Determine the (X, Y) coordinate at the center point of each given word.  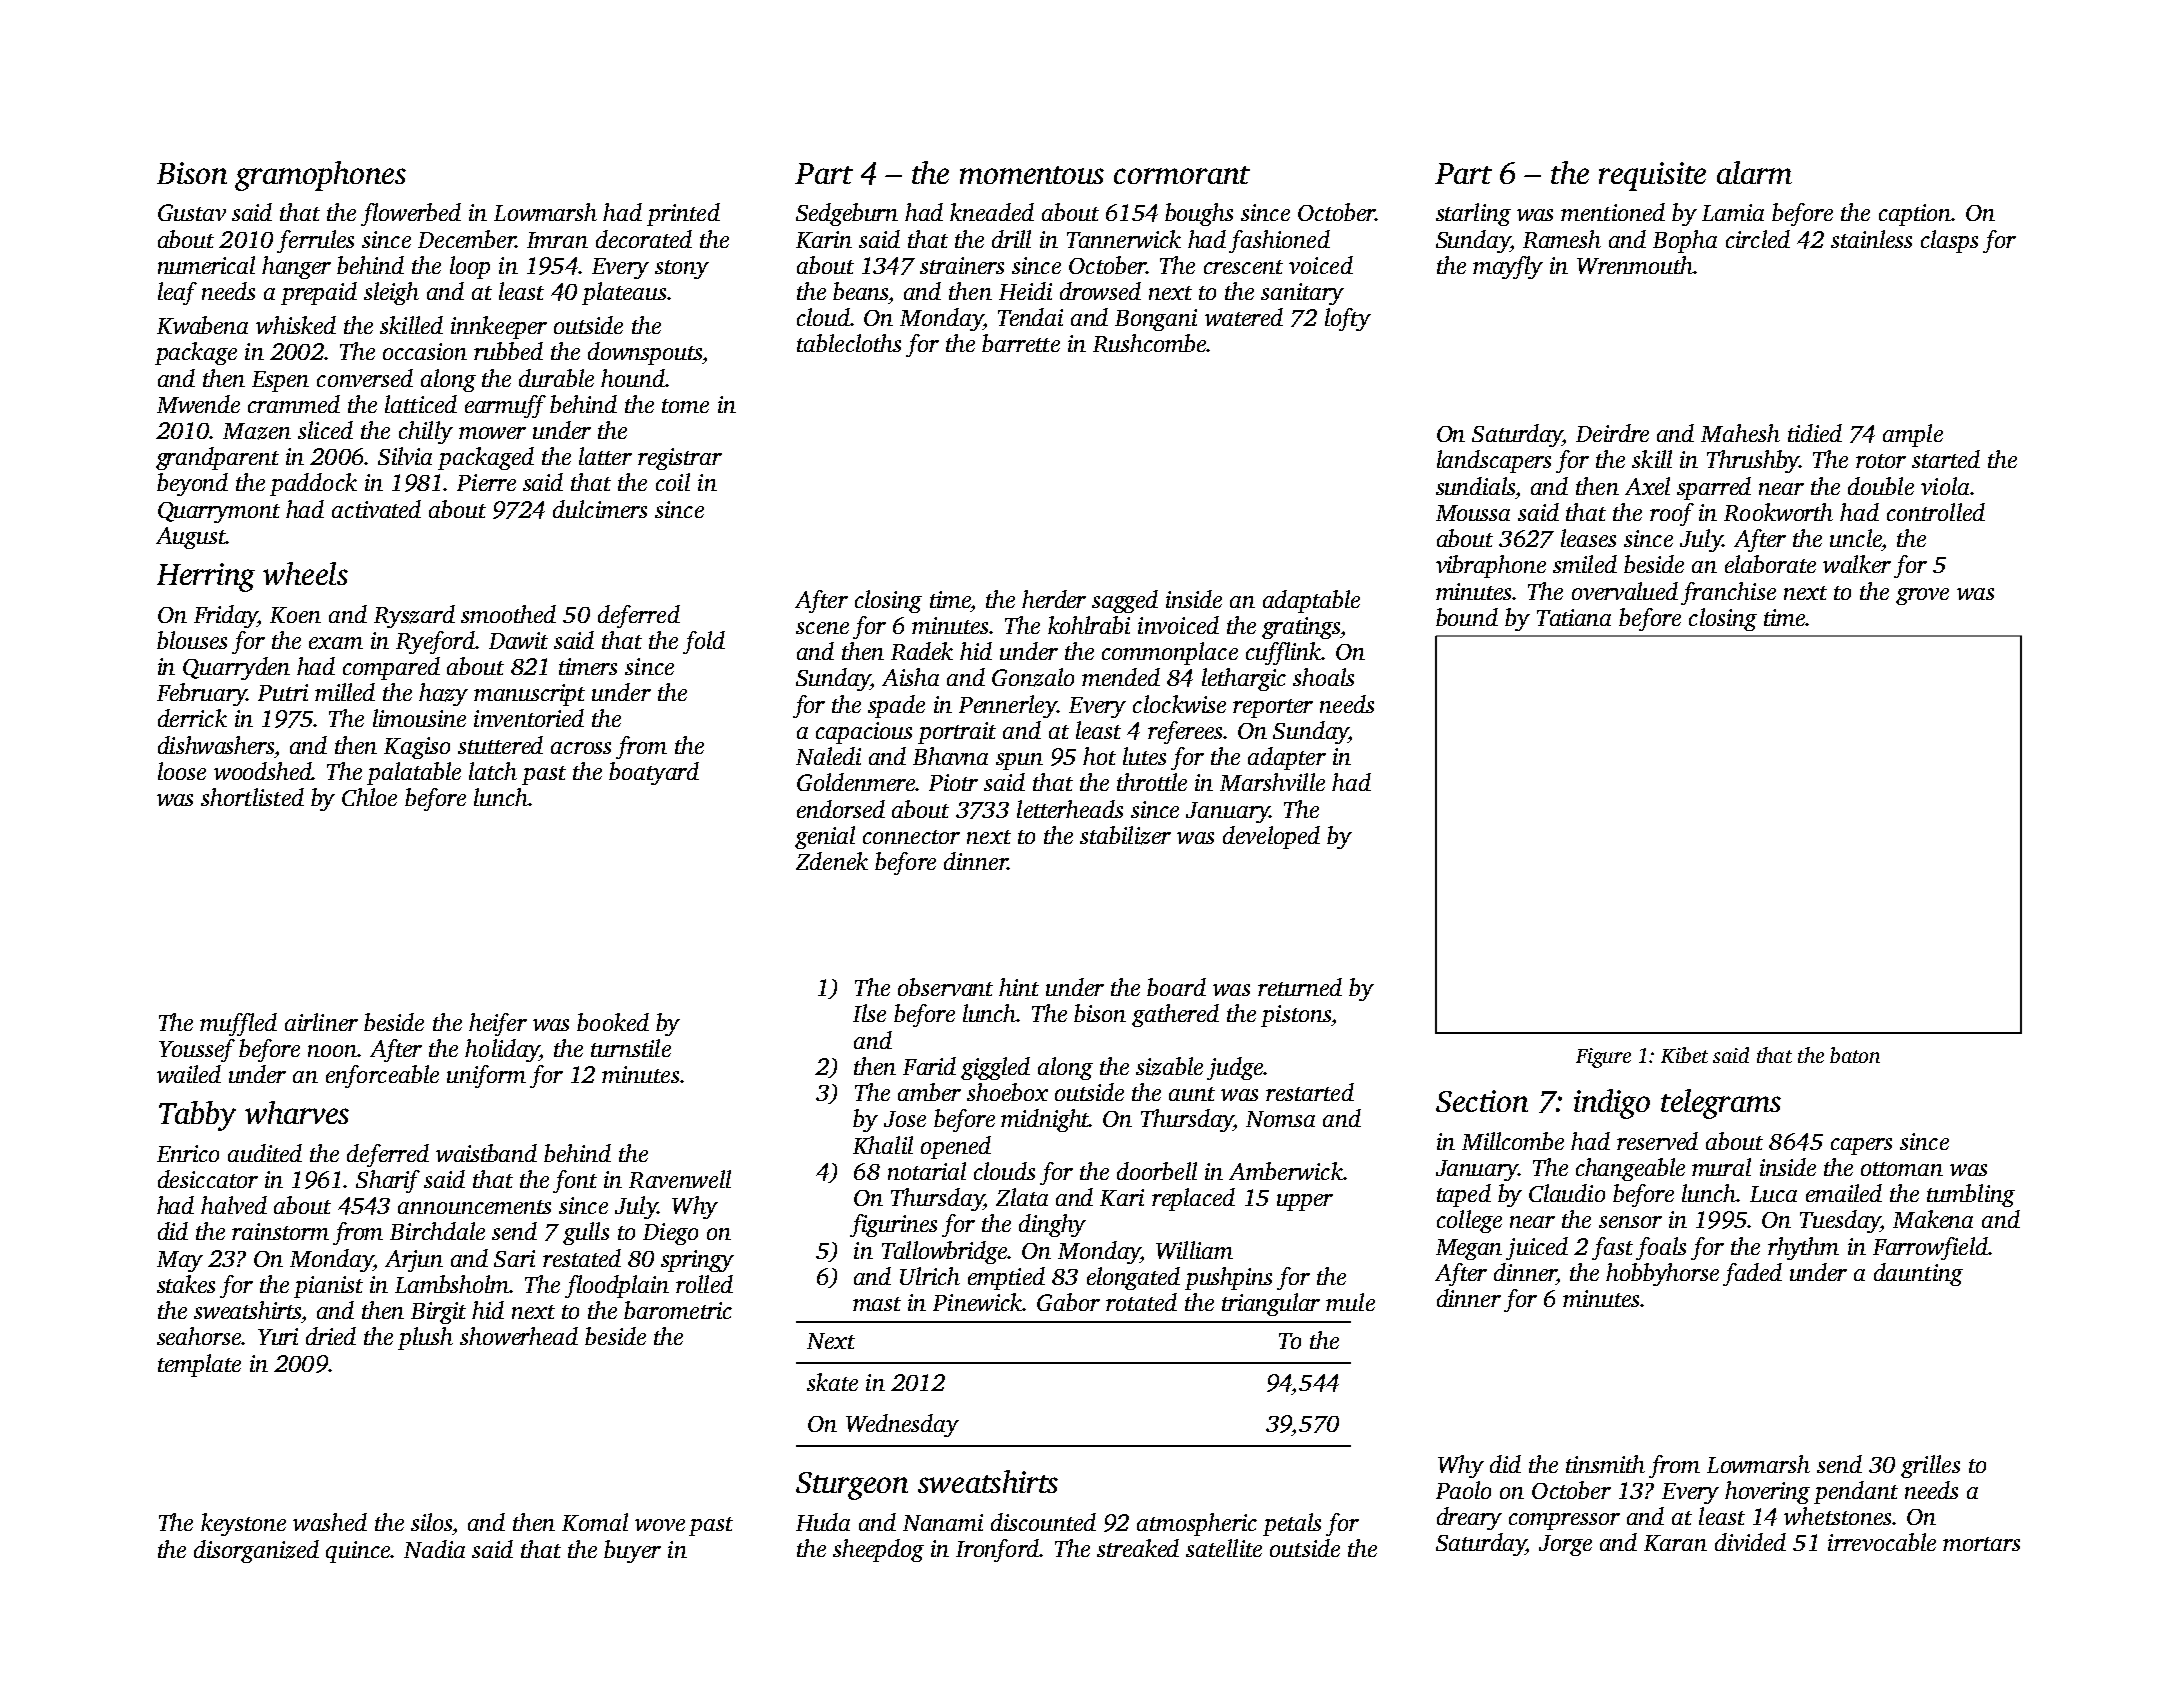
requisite (1652, 176)
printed (683, 214)
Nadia (434, 1549)
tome (685, 406)
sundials (1475, 486)
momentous (1032, 175)
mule (1350, 1302)
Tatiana (1574, 617)
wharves (297, 1112)
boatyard (654, 773)
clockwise (1179, 704)
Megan (1469, 1249)
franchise (1728, 593)
